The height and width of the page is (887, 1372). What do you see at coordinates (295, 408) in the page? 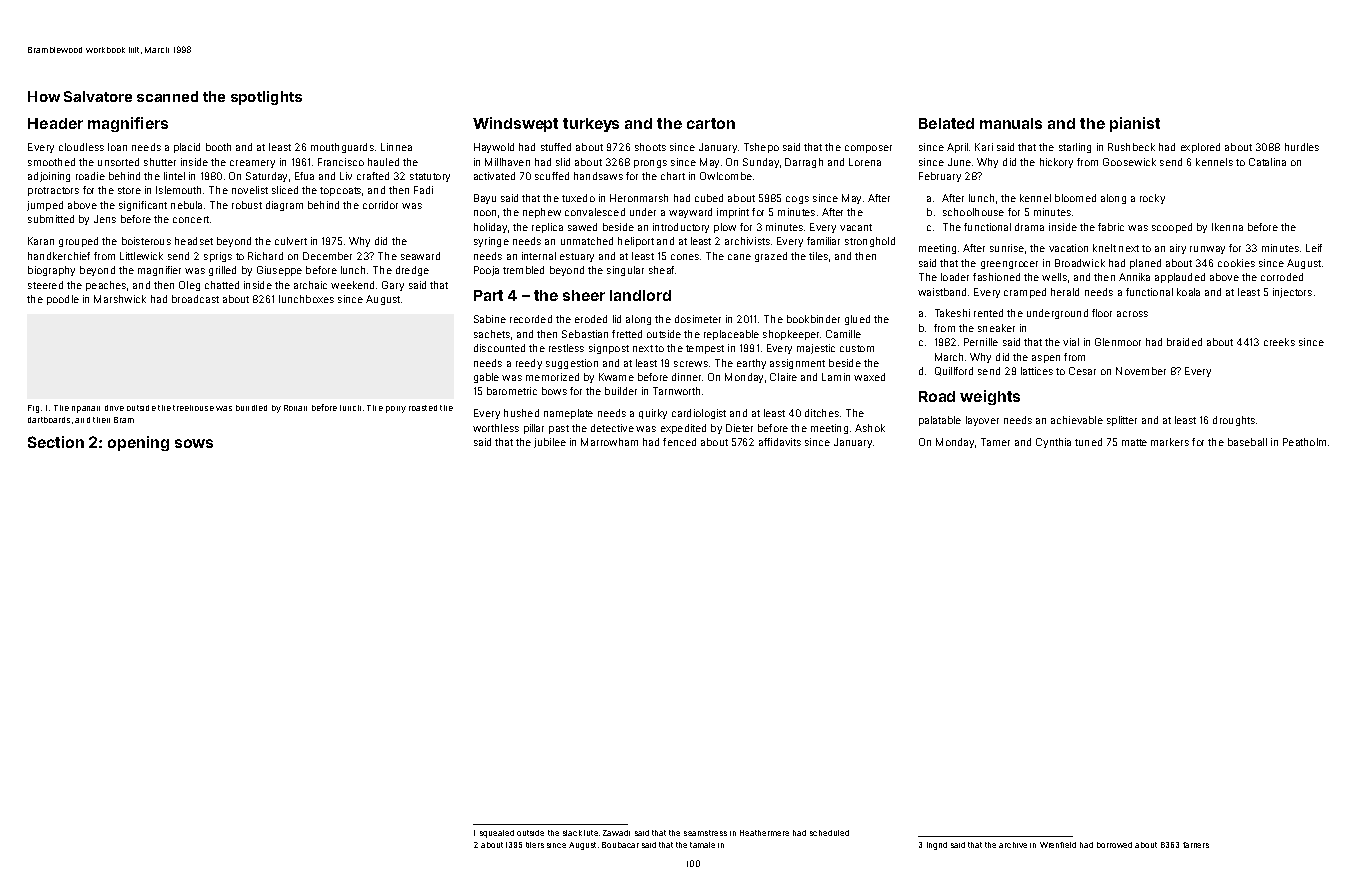
I see `Ronan` at bounding box center [295, 408].
